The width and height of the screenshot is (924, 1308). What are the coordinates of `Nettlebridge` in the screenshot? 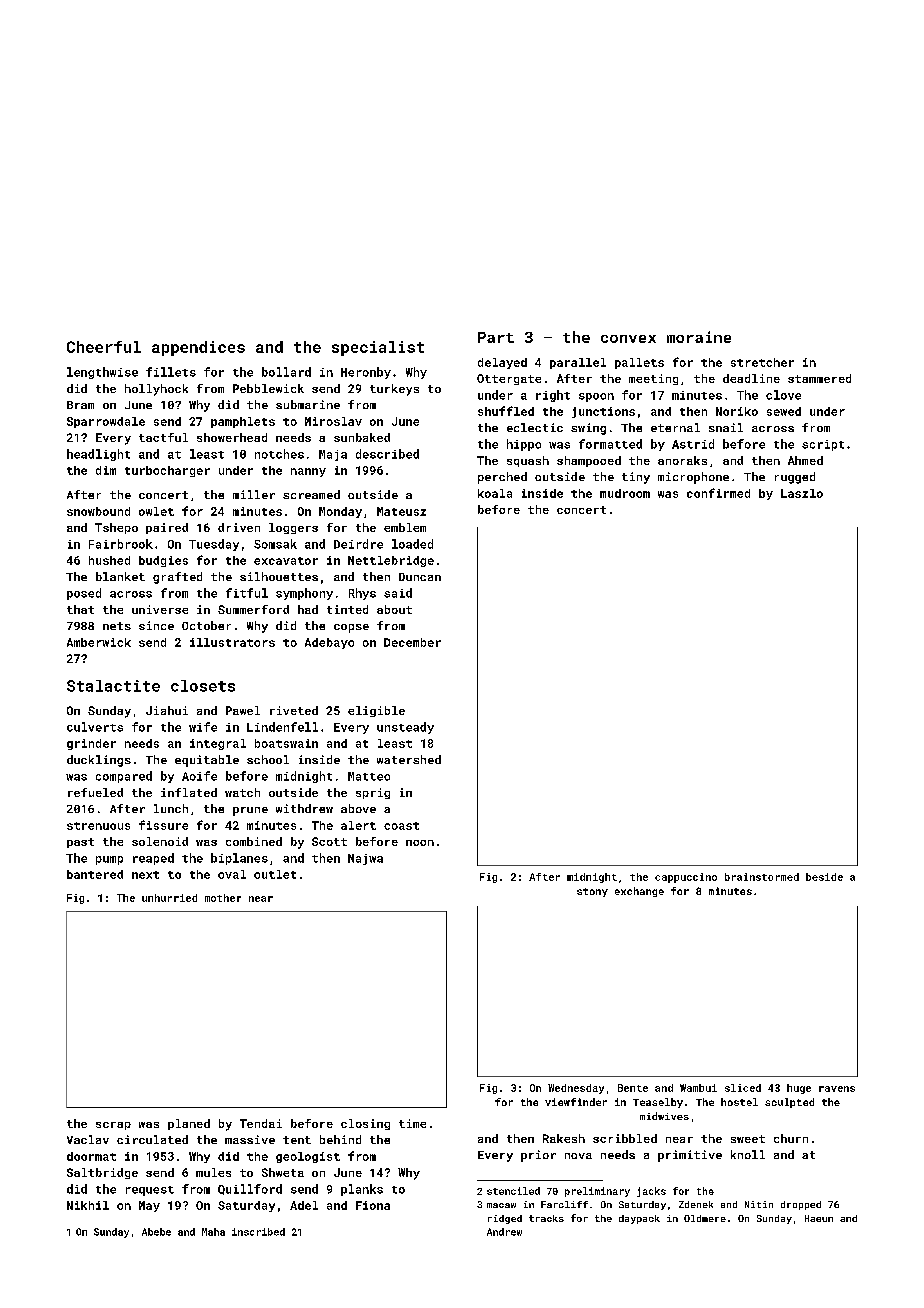 It's located at (391, 561).
